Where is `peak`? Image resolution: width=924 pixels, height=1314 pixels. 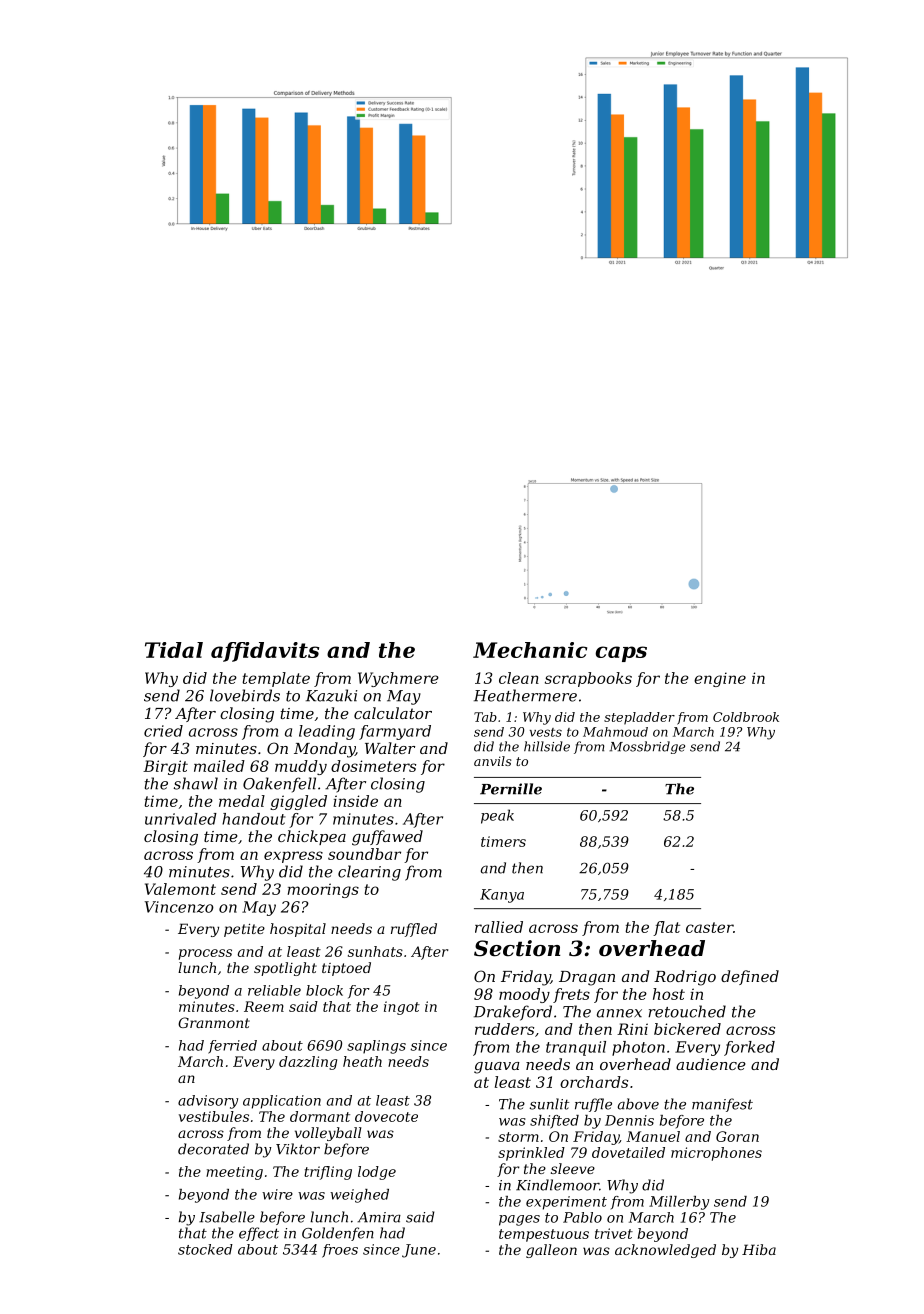 peak is located at coordinates (497, 816).
